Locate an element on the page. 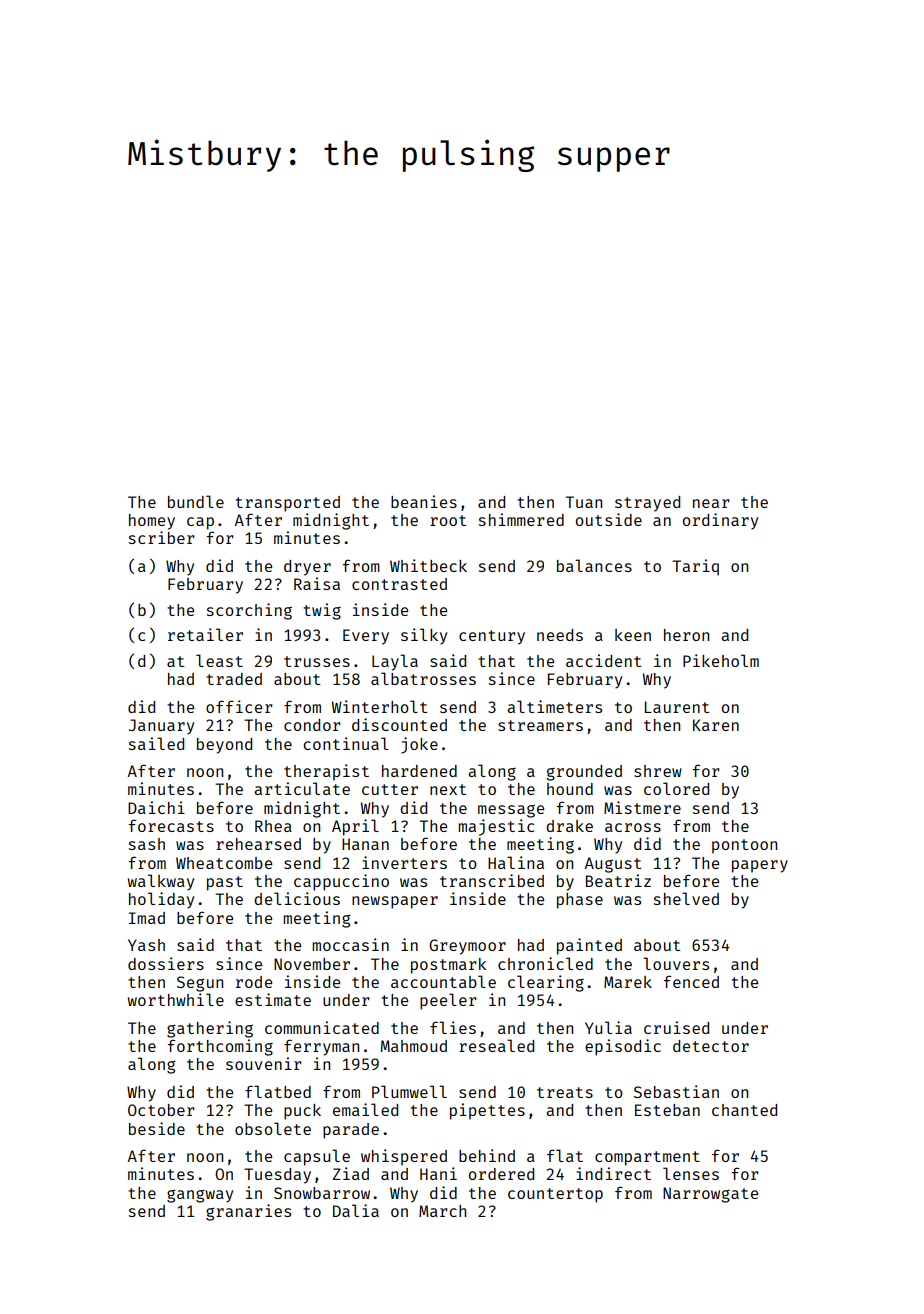 This page has height=1314, width=924. shrew is located at coordinates (658, 771).
